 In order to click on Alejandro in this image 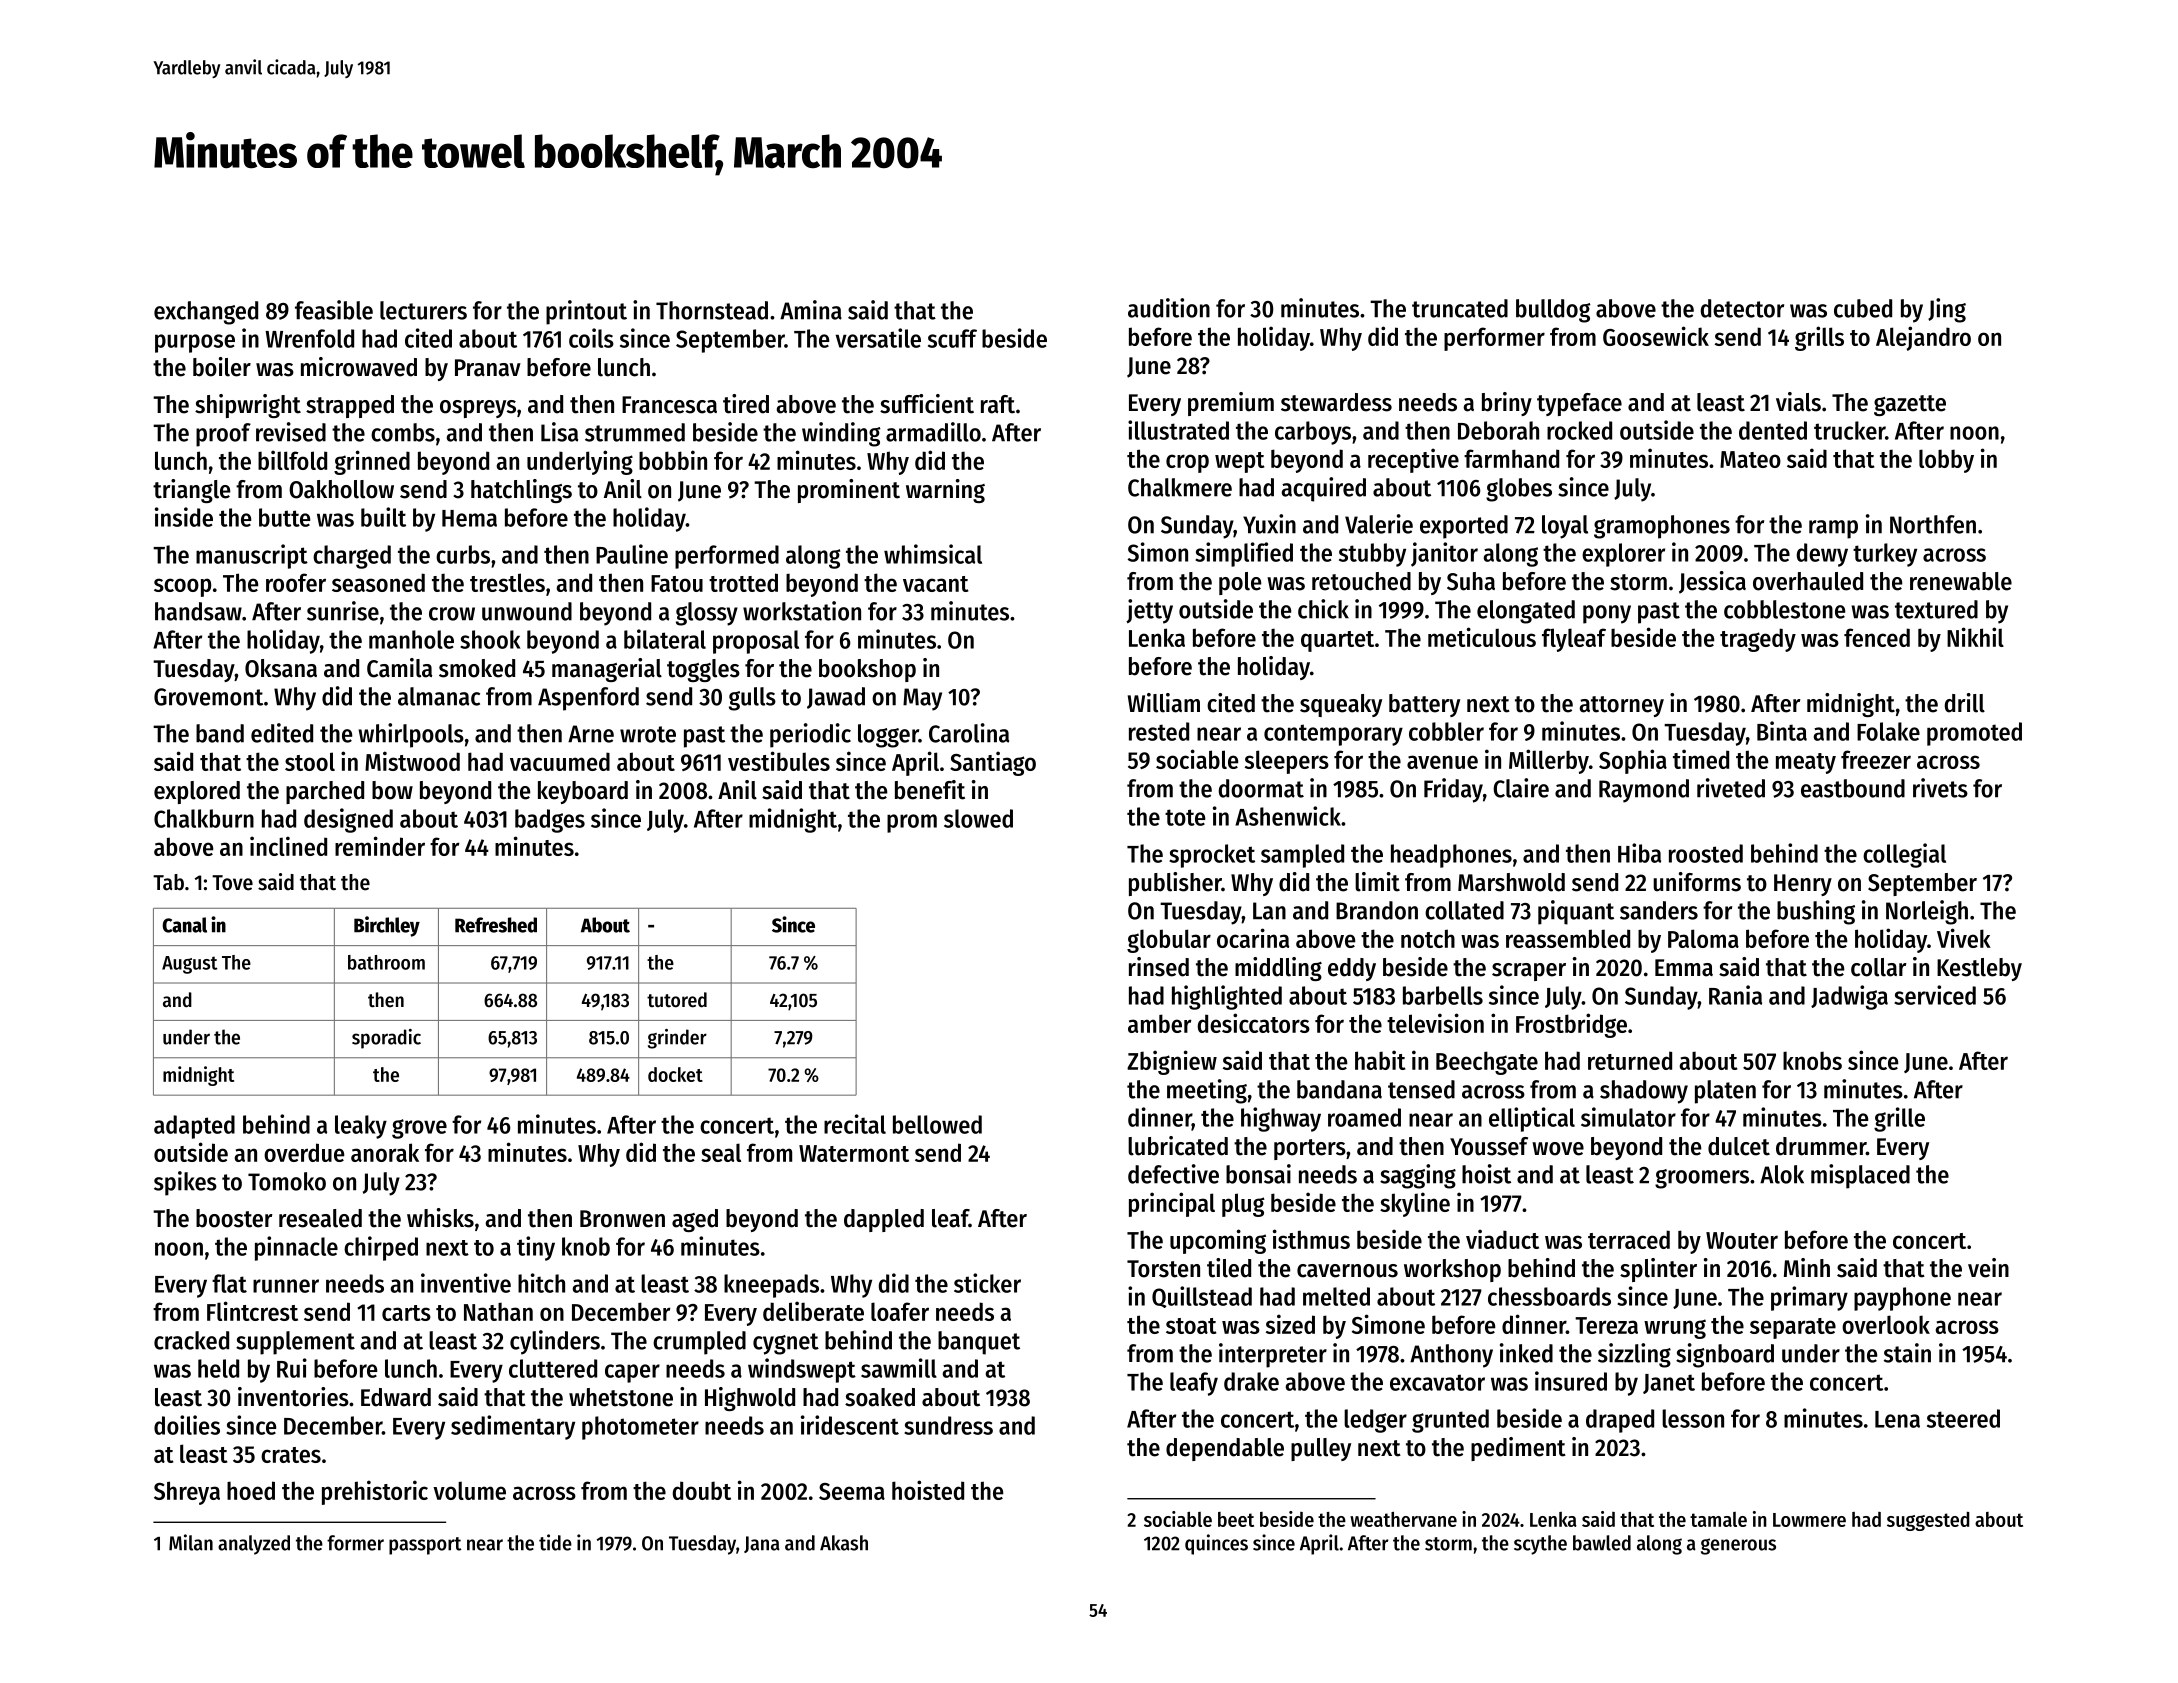, I will do `click(1923, 338)`.
